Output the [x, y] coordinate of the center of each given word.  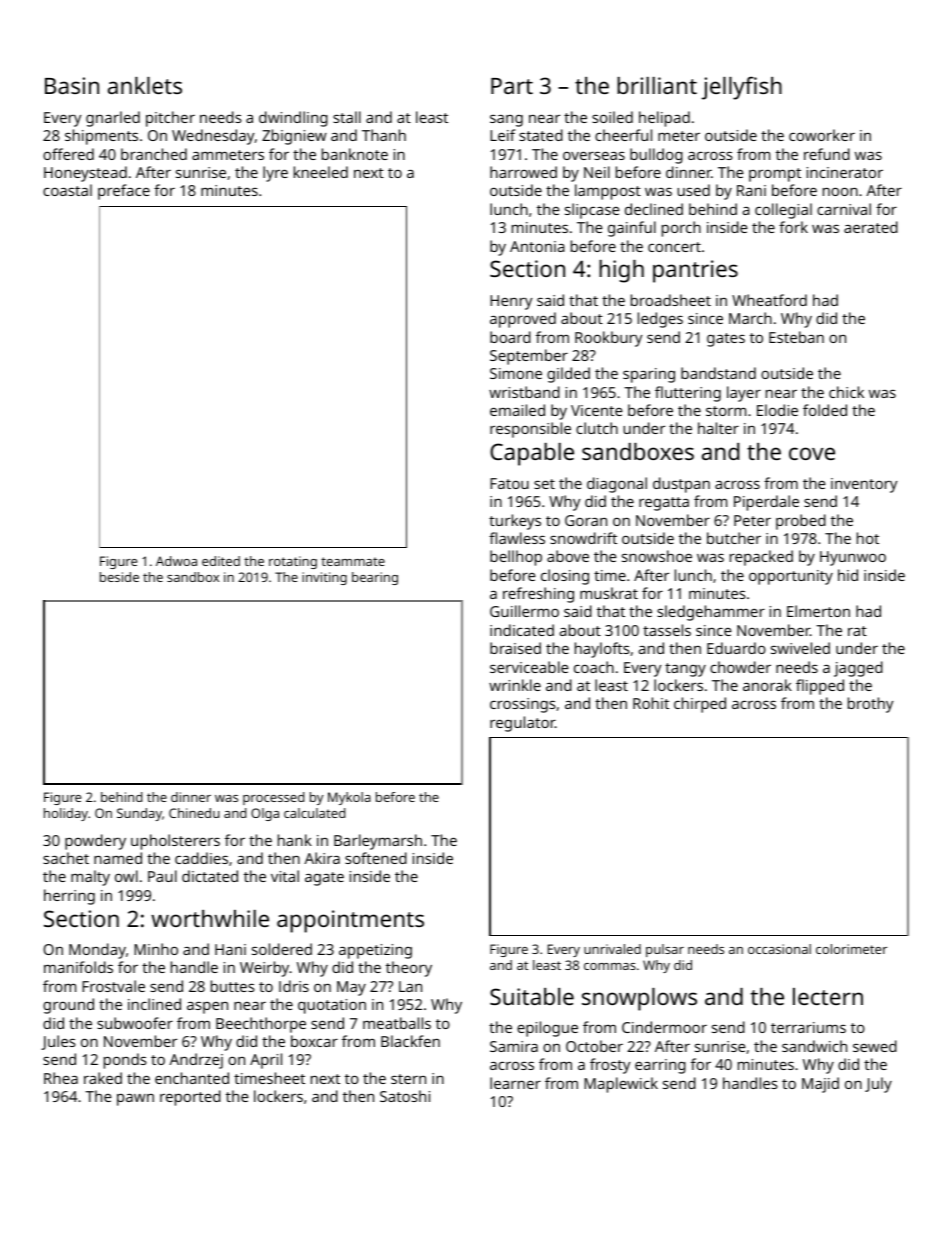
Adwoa [176, 561]
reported [190, 1098]
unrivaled [612, 949]
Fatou [509, 483]
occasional [779, 949]
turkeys [515, 522]
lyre [275, 174]
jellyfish [741, 88]
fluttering [688, 394]
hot [868, 538]
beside [119, 577]
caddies [201, 858]
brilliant [657, 85]
